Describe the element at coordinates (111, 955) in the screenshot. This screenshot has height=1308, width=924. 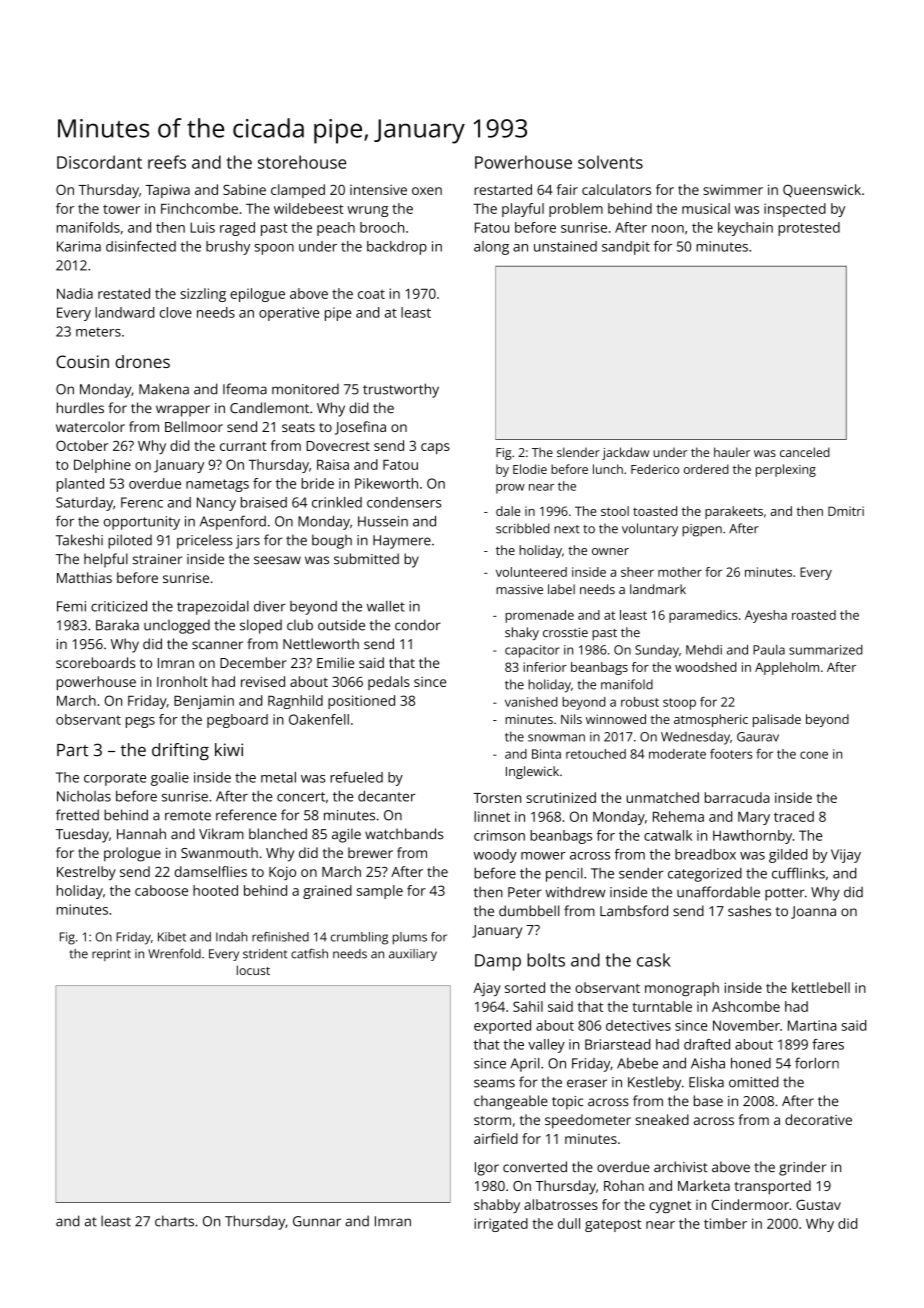
I see `reprint` at that location.
